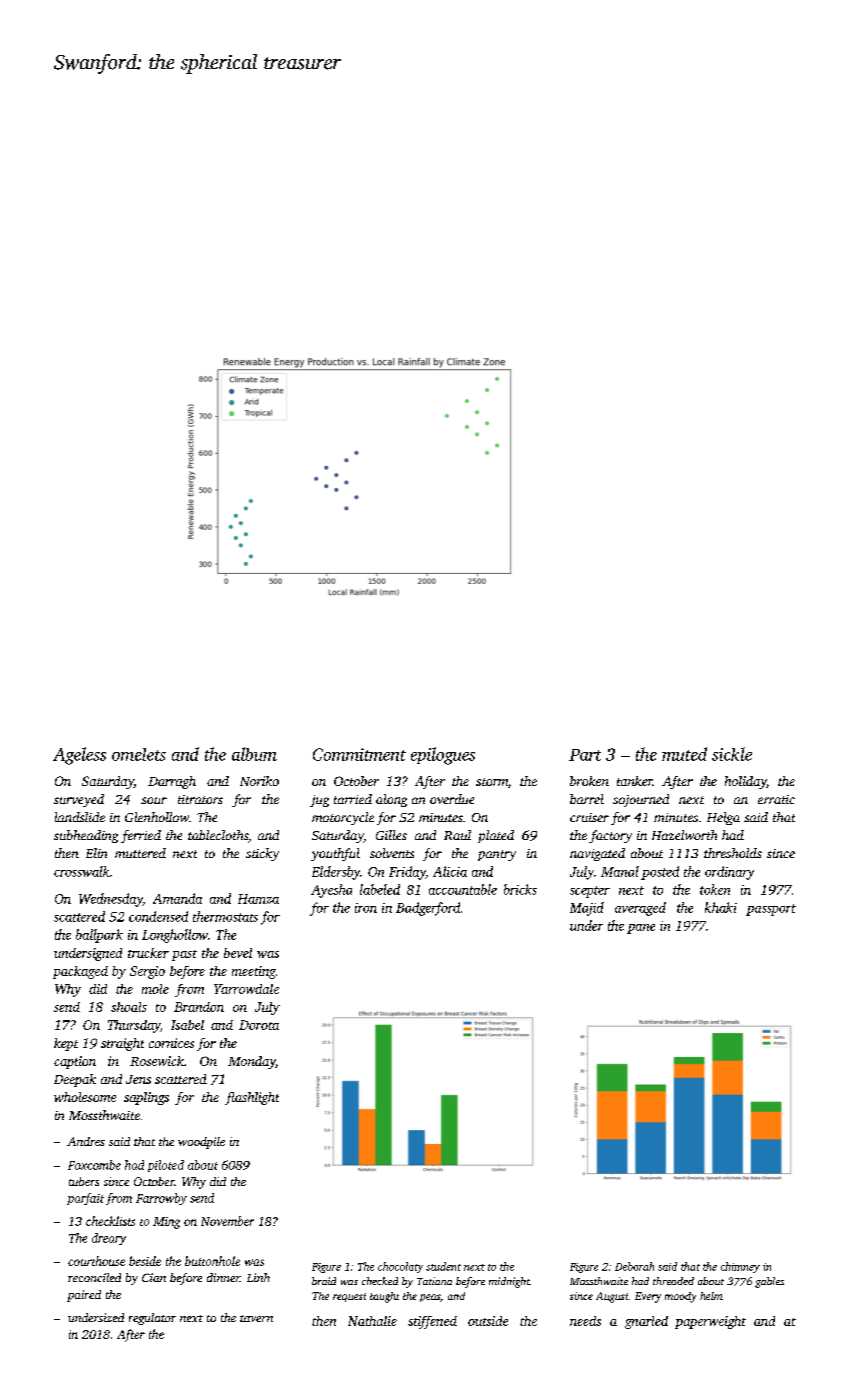  What do you see at coordinates (443, 756) in the image?
I see `epilogues` at bounding box center [443, 756].
